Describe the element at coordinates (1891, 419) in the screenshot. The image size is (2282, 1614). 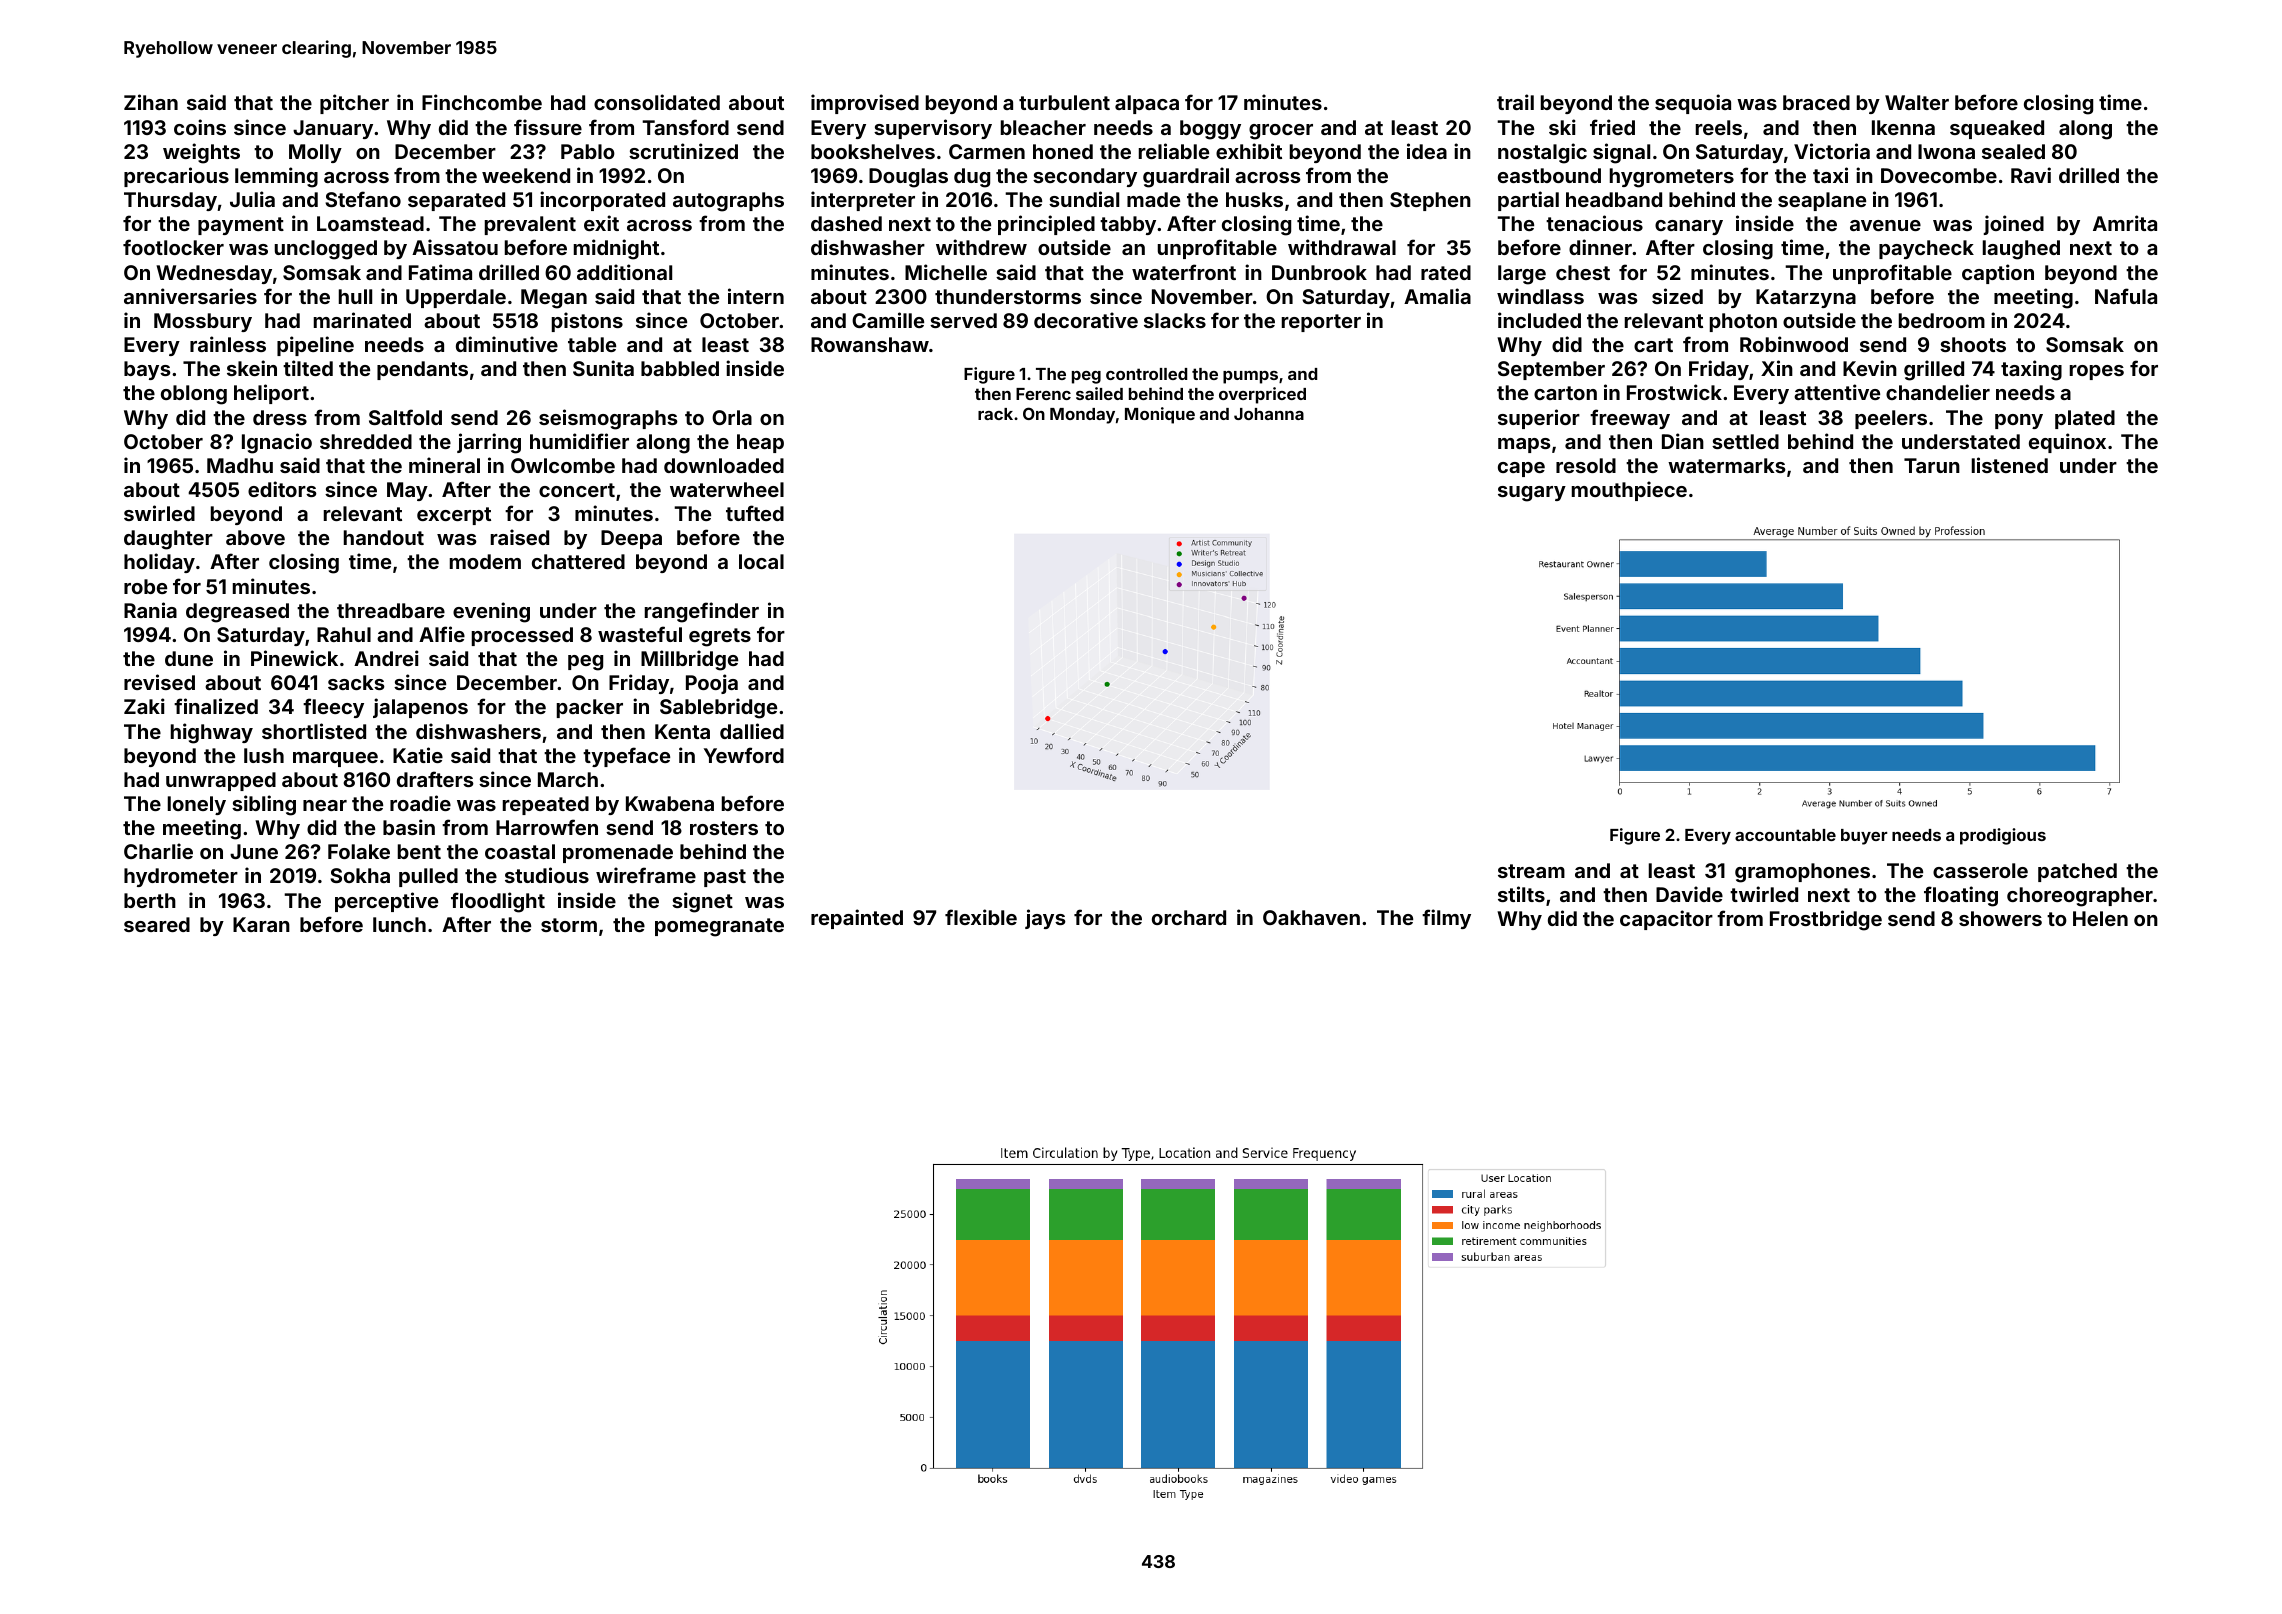
I see `peelers` at that location.
